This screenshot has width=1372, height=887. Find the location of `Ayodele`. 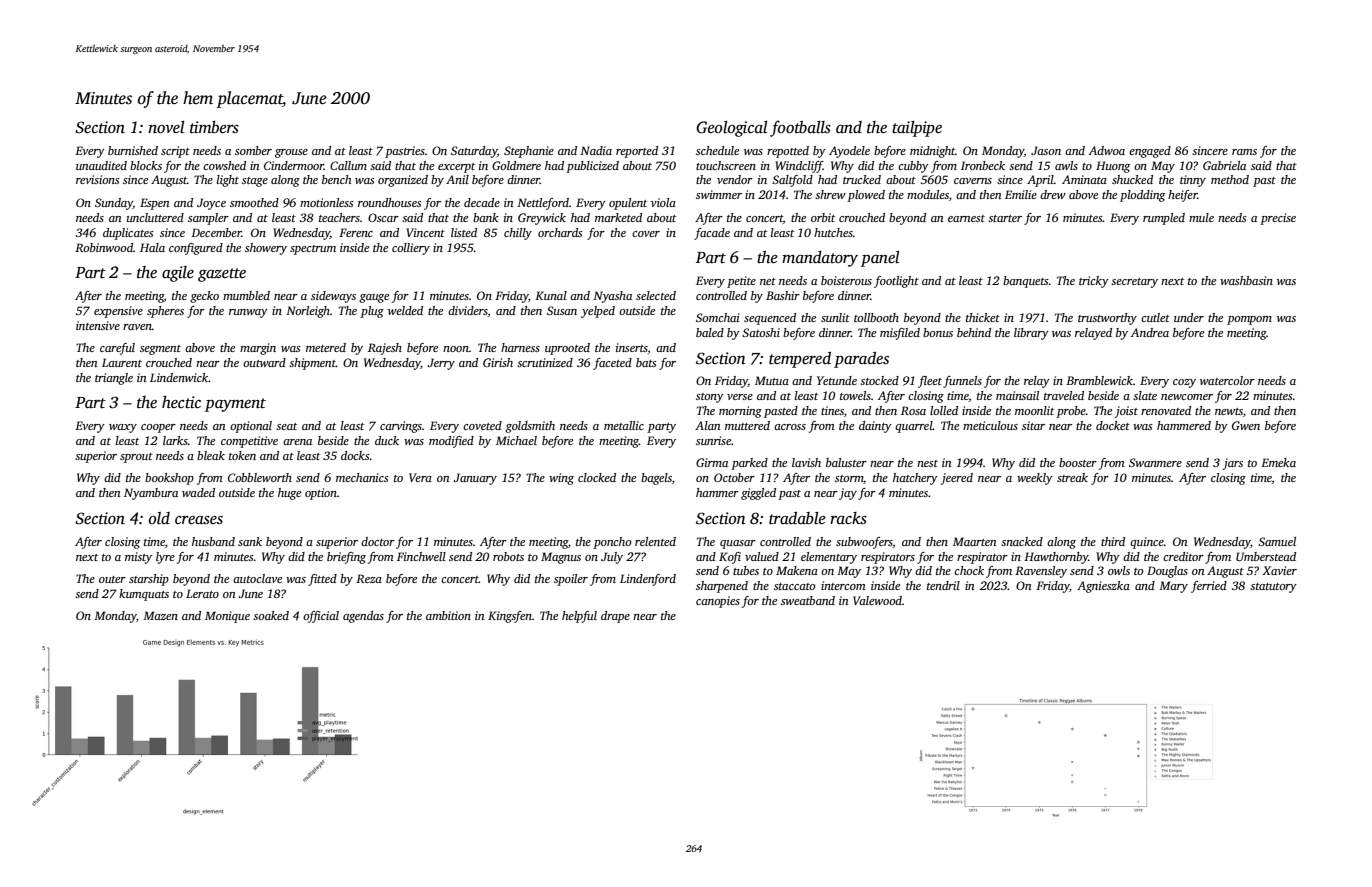

Ayodele is located at coordinates (849, 152).
